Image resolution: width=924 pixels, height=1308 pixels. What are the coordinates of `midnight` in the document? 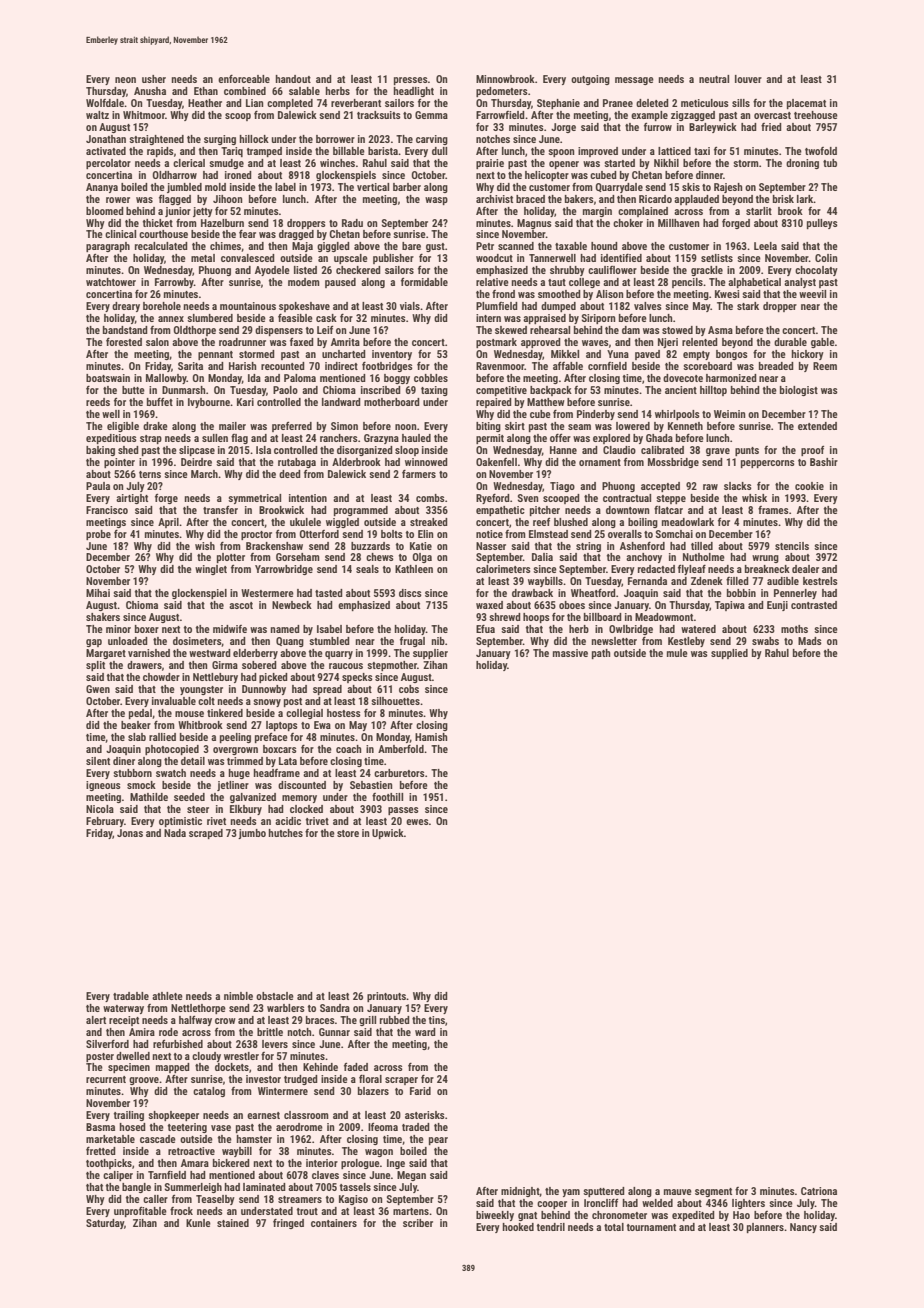 It's located at (520, 1192).
